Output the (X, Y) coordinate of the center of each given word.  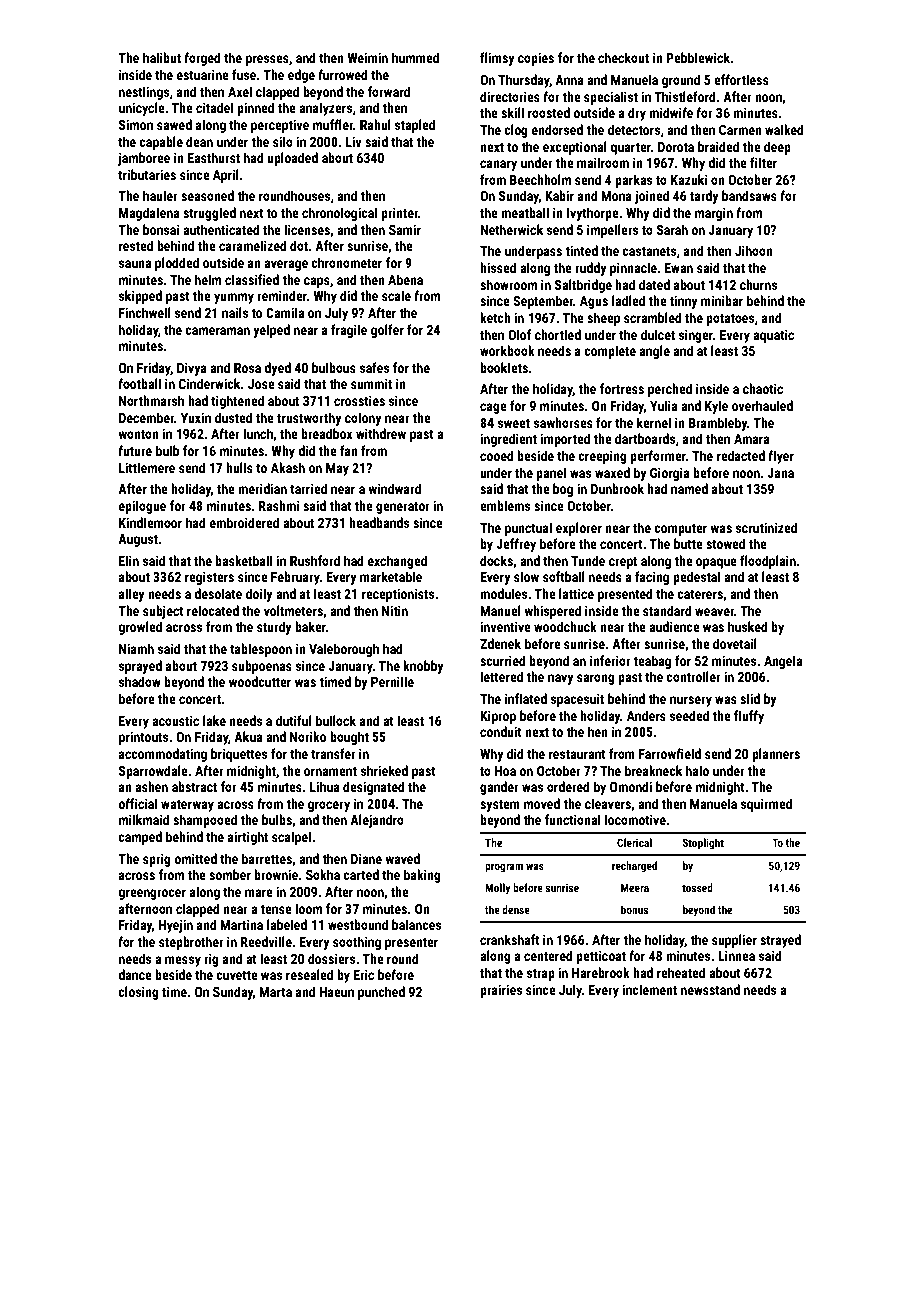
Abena (405, 279)
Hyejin (175, 926)
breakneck (653, 770)
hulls (239, 467)
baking (422, 876)
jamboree (144, 159)
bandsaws (749, 195)
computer (680, 530)
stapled (415, 126)
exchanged (397, 562)
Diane (366, 859)
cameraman (217, 331)
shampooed (205, 821)
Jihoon (754, 250)
